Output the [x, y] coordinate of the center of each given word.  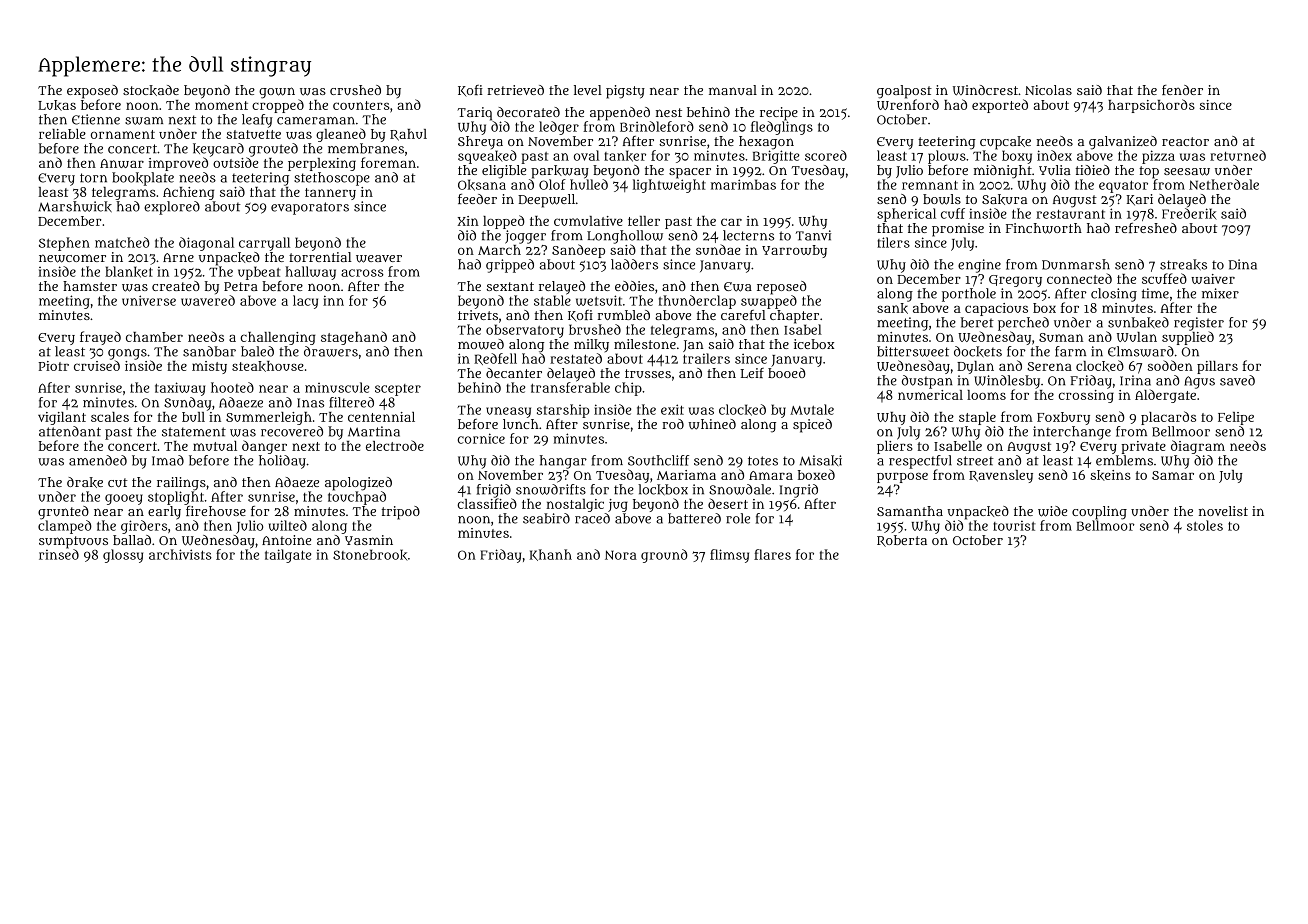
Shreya [480, 142]
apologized [358, 484]
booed [787, 373]
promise [958, 230]
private [1143, 447]
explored [172, 208]
